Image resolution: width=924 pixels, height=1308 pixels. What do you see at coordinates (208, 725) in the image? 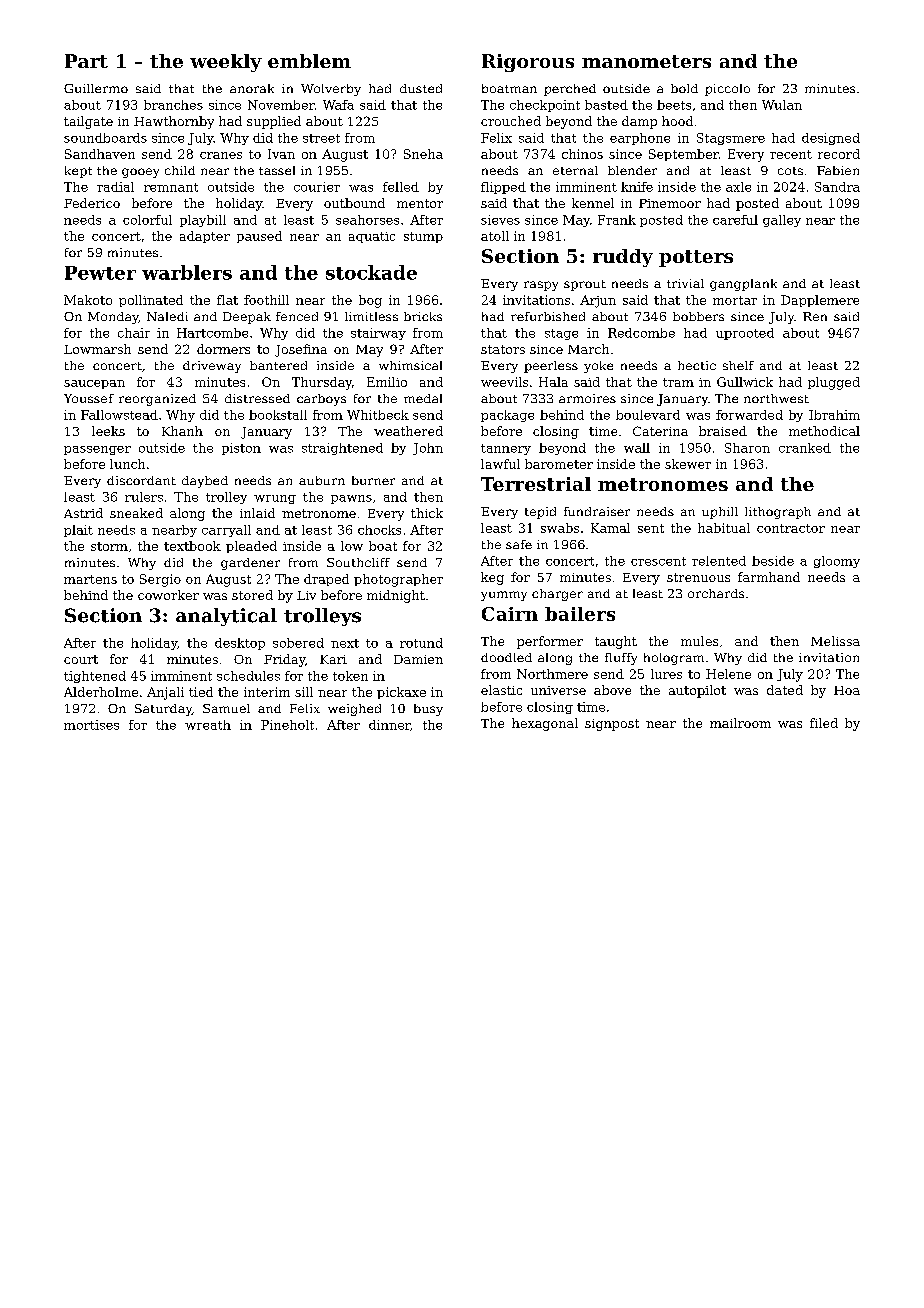
I see `wreath` at bounding box center [208, 725].
